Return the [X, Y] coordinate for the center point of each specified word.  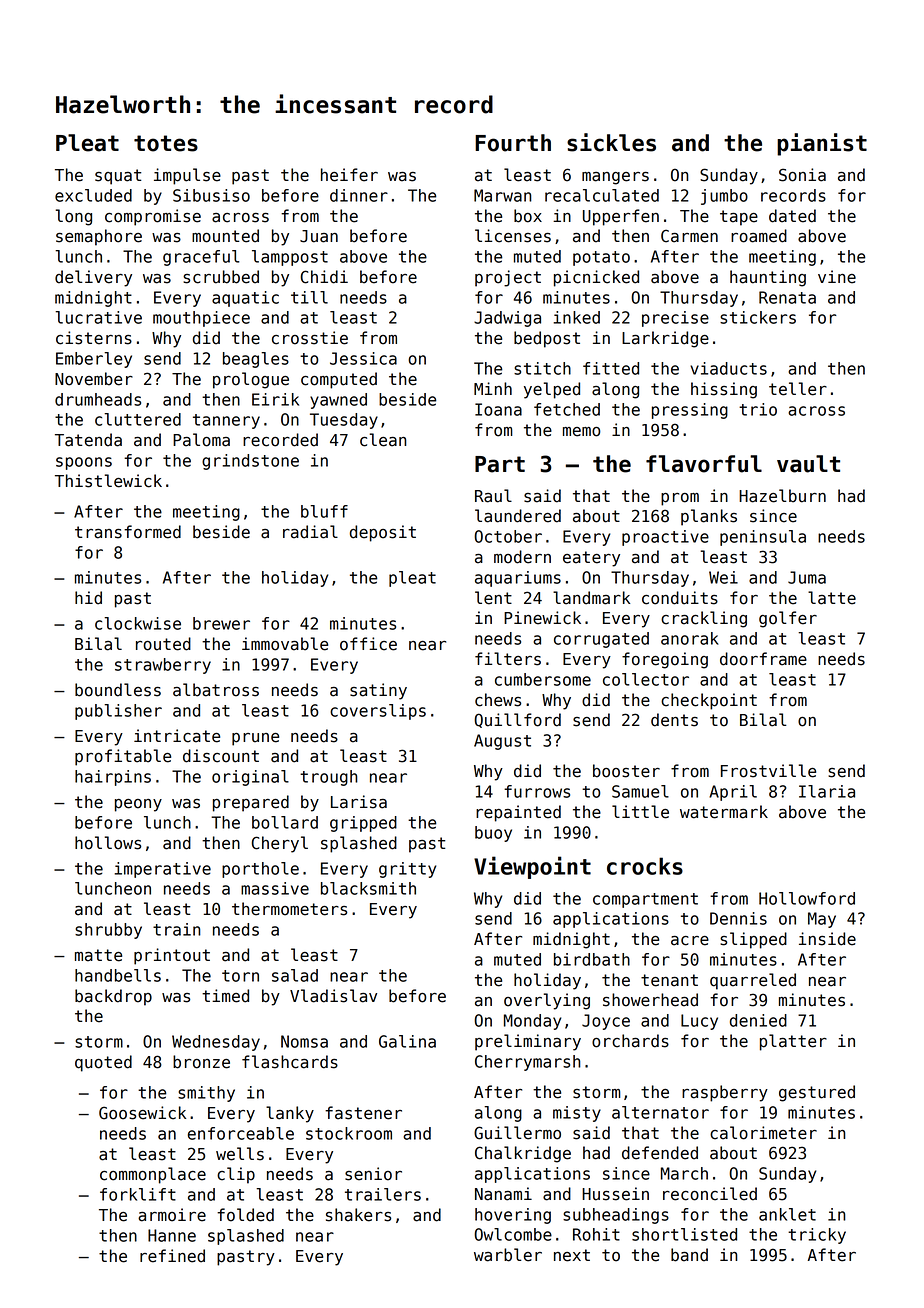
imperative [163, 870]
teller [798, 389]
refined [172, 1256]
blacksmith [368, 888]
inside [827, 939]
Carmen [689, 236]
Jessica [363, 358]
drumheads [98, 399]
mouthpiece [201, 319]
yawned [338, 401]
